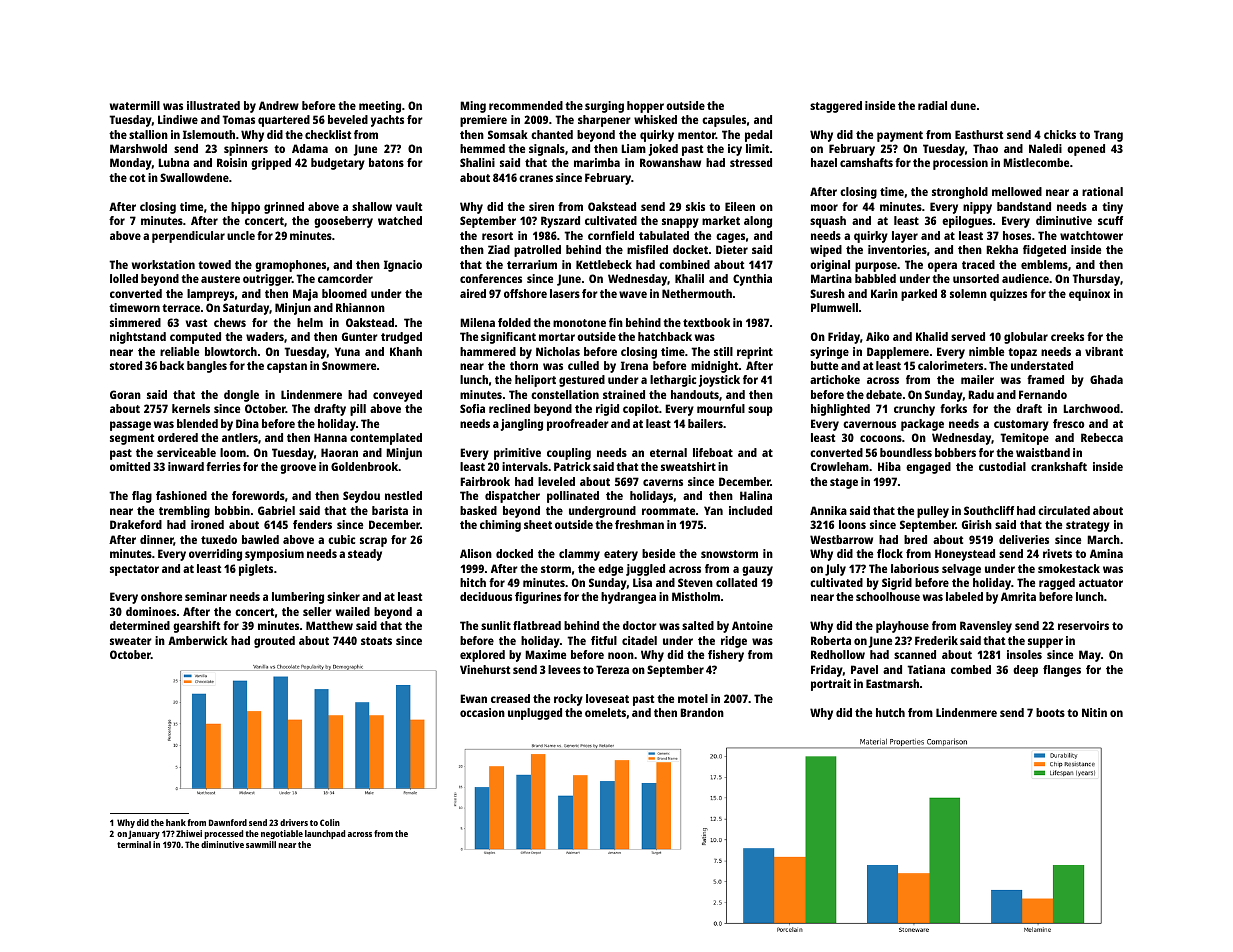 This screenshot has width=1233, height=952. I want to click on Amberwick, so click(198, 640).
